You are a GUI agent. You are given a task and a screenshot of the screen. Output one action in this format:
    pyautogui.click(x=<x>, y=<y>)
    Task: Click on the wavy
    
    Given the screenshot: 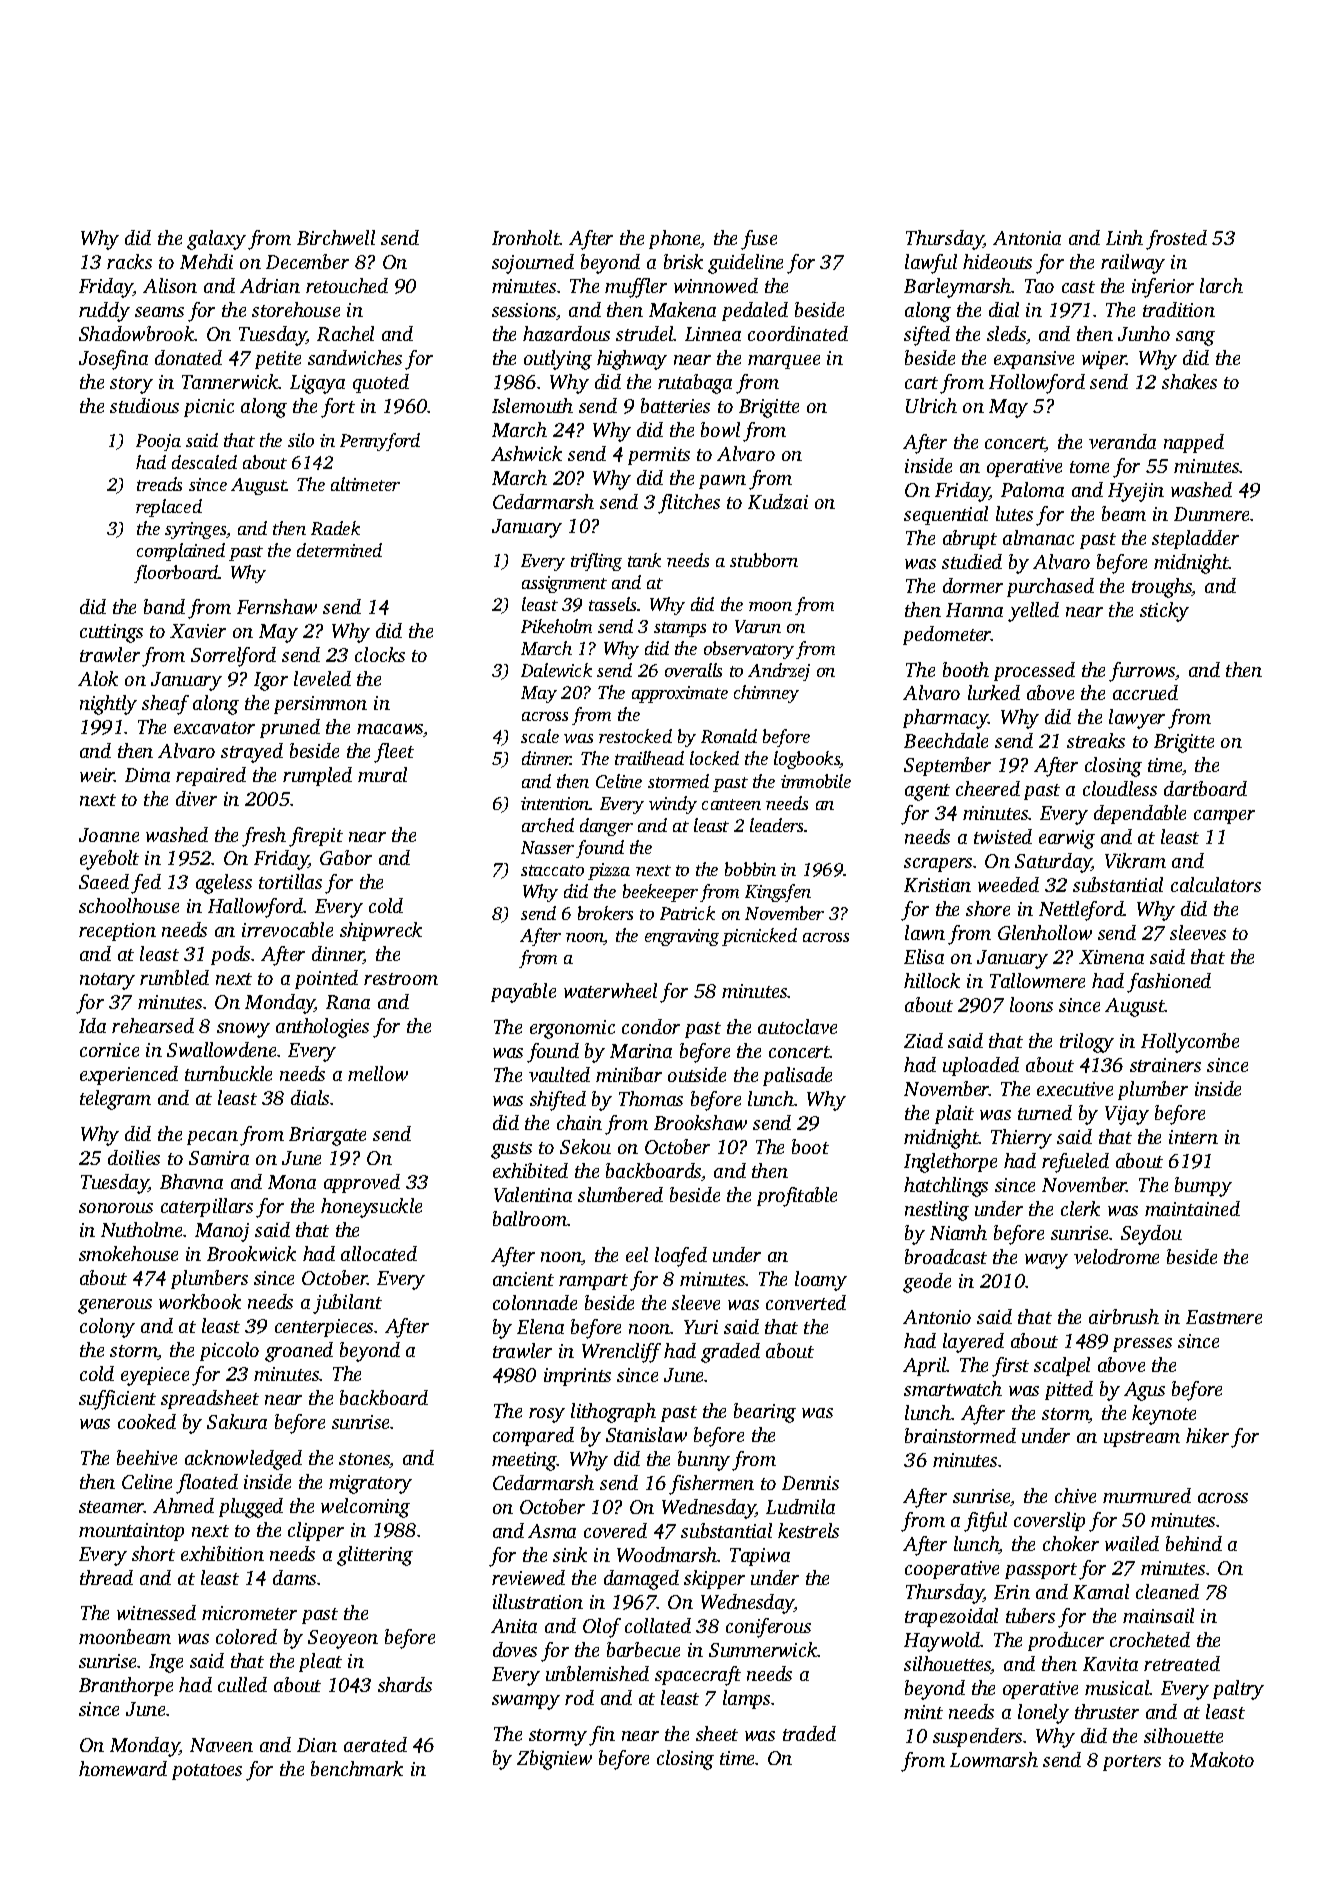 What is the action you would take?
    pyautogui.click(x=1046, y=1261)
